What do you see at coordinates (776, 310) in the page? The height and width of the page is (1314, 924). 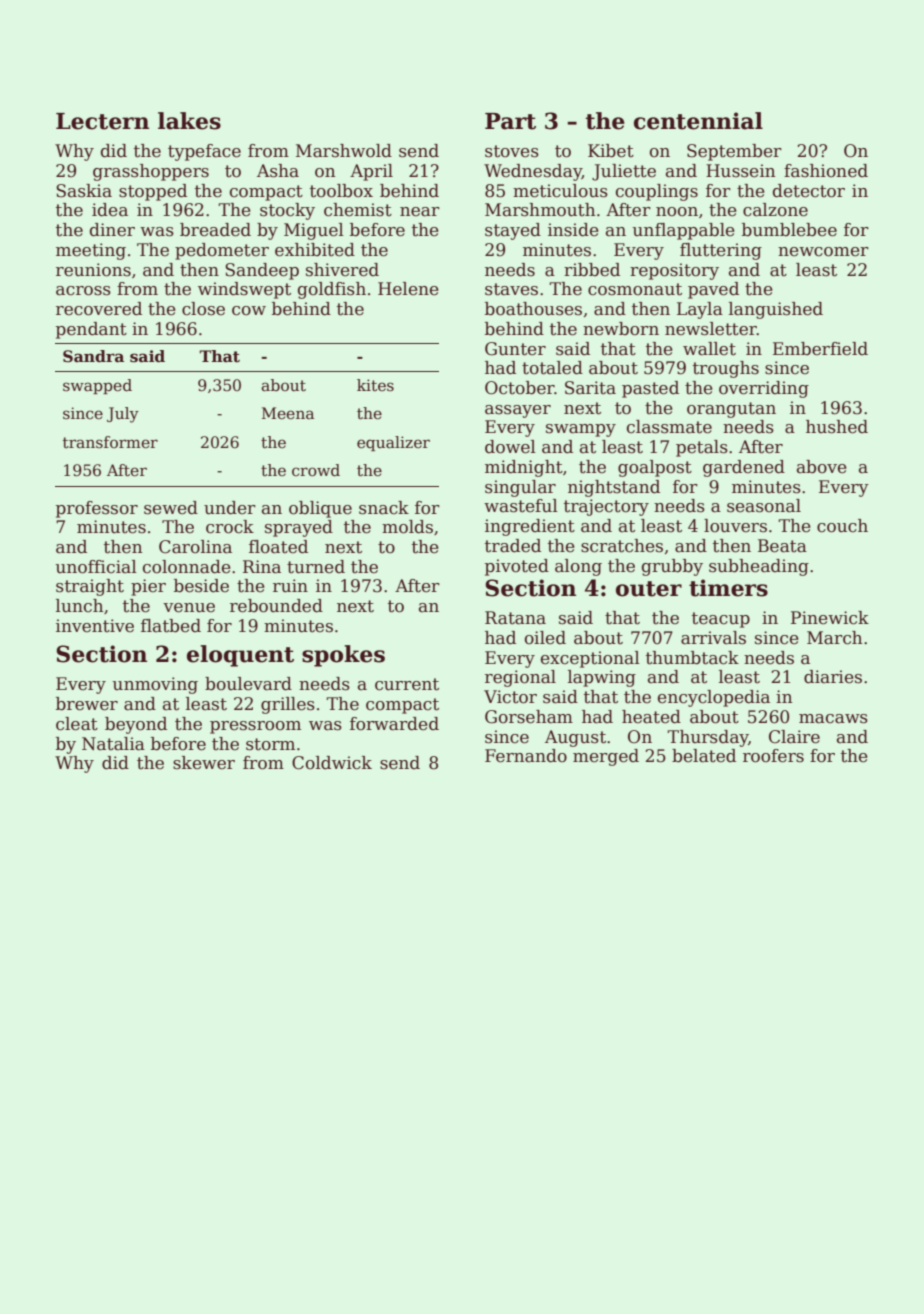 I see `languished` at bounding box center [776, 310].
